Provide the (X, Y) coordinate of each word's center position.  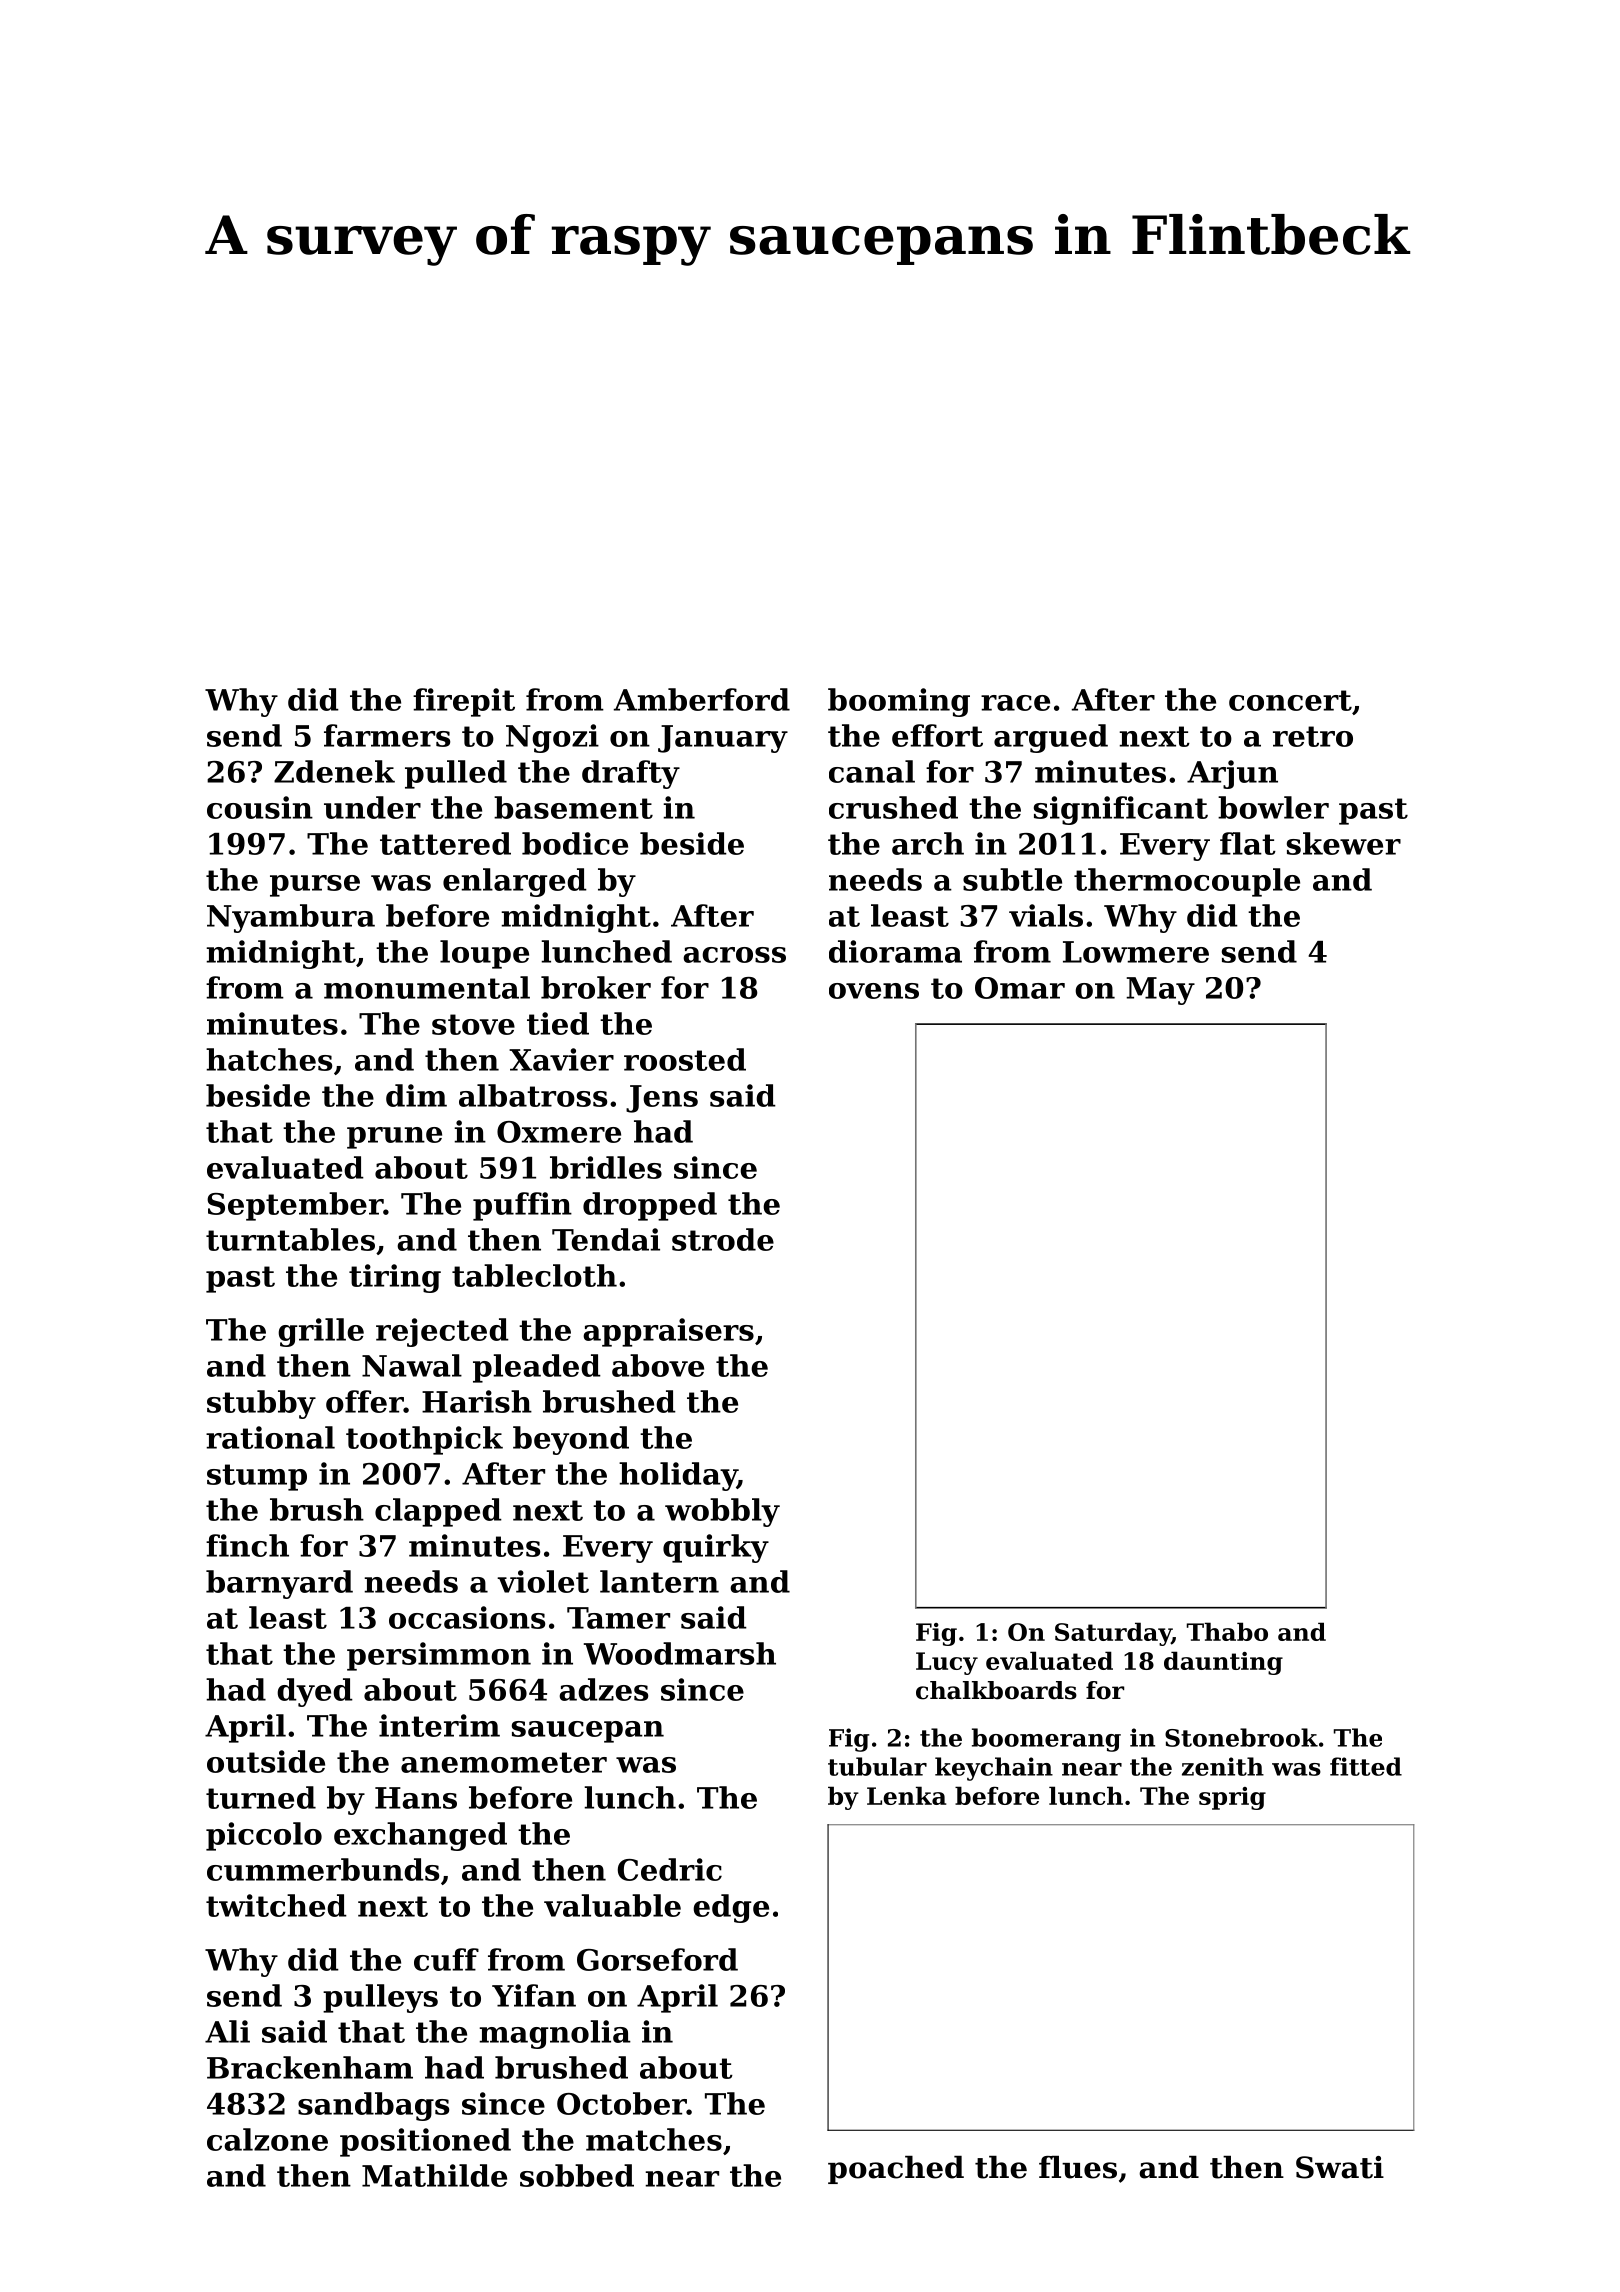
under (372, 807)
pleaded (537, 1368)
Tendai (606, 1239)
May (1160, 991)
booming (899, 702)
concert (1290, 700)
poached (896, 2170)
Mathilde (434, 2175)
